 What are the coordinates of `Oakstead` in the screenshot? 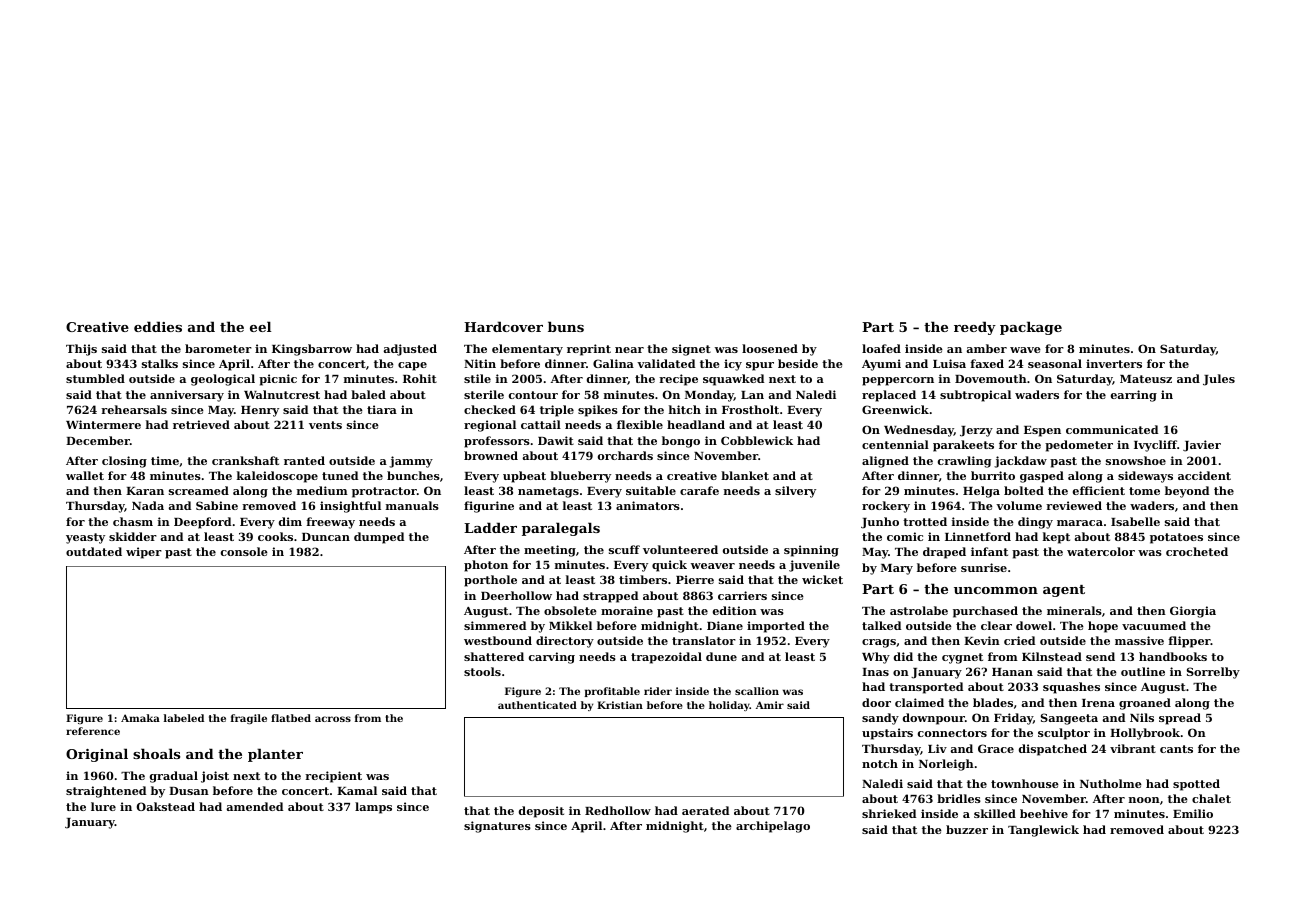 It's located at (166, 806).
